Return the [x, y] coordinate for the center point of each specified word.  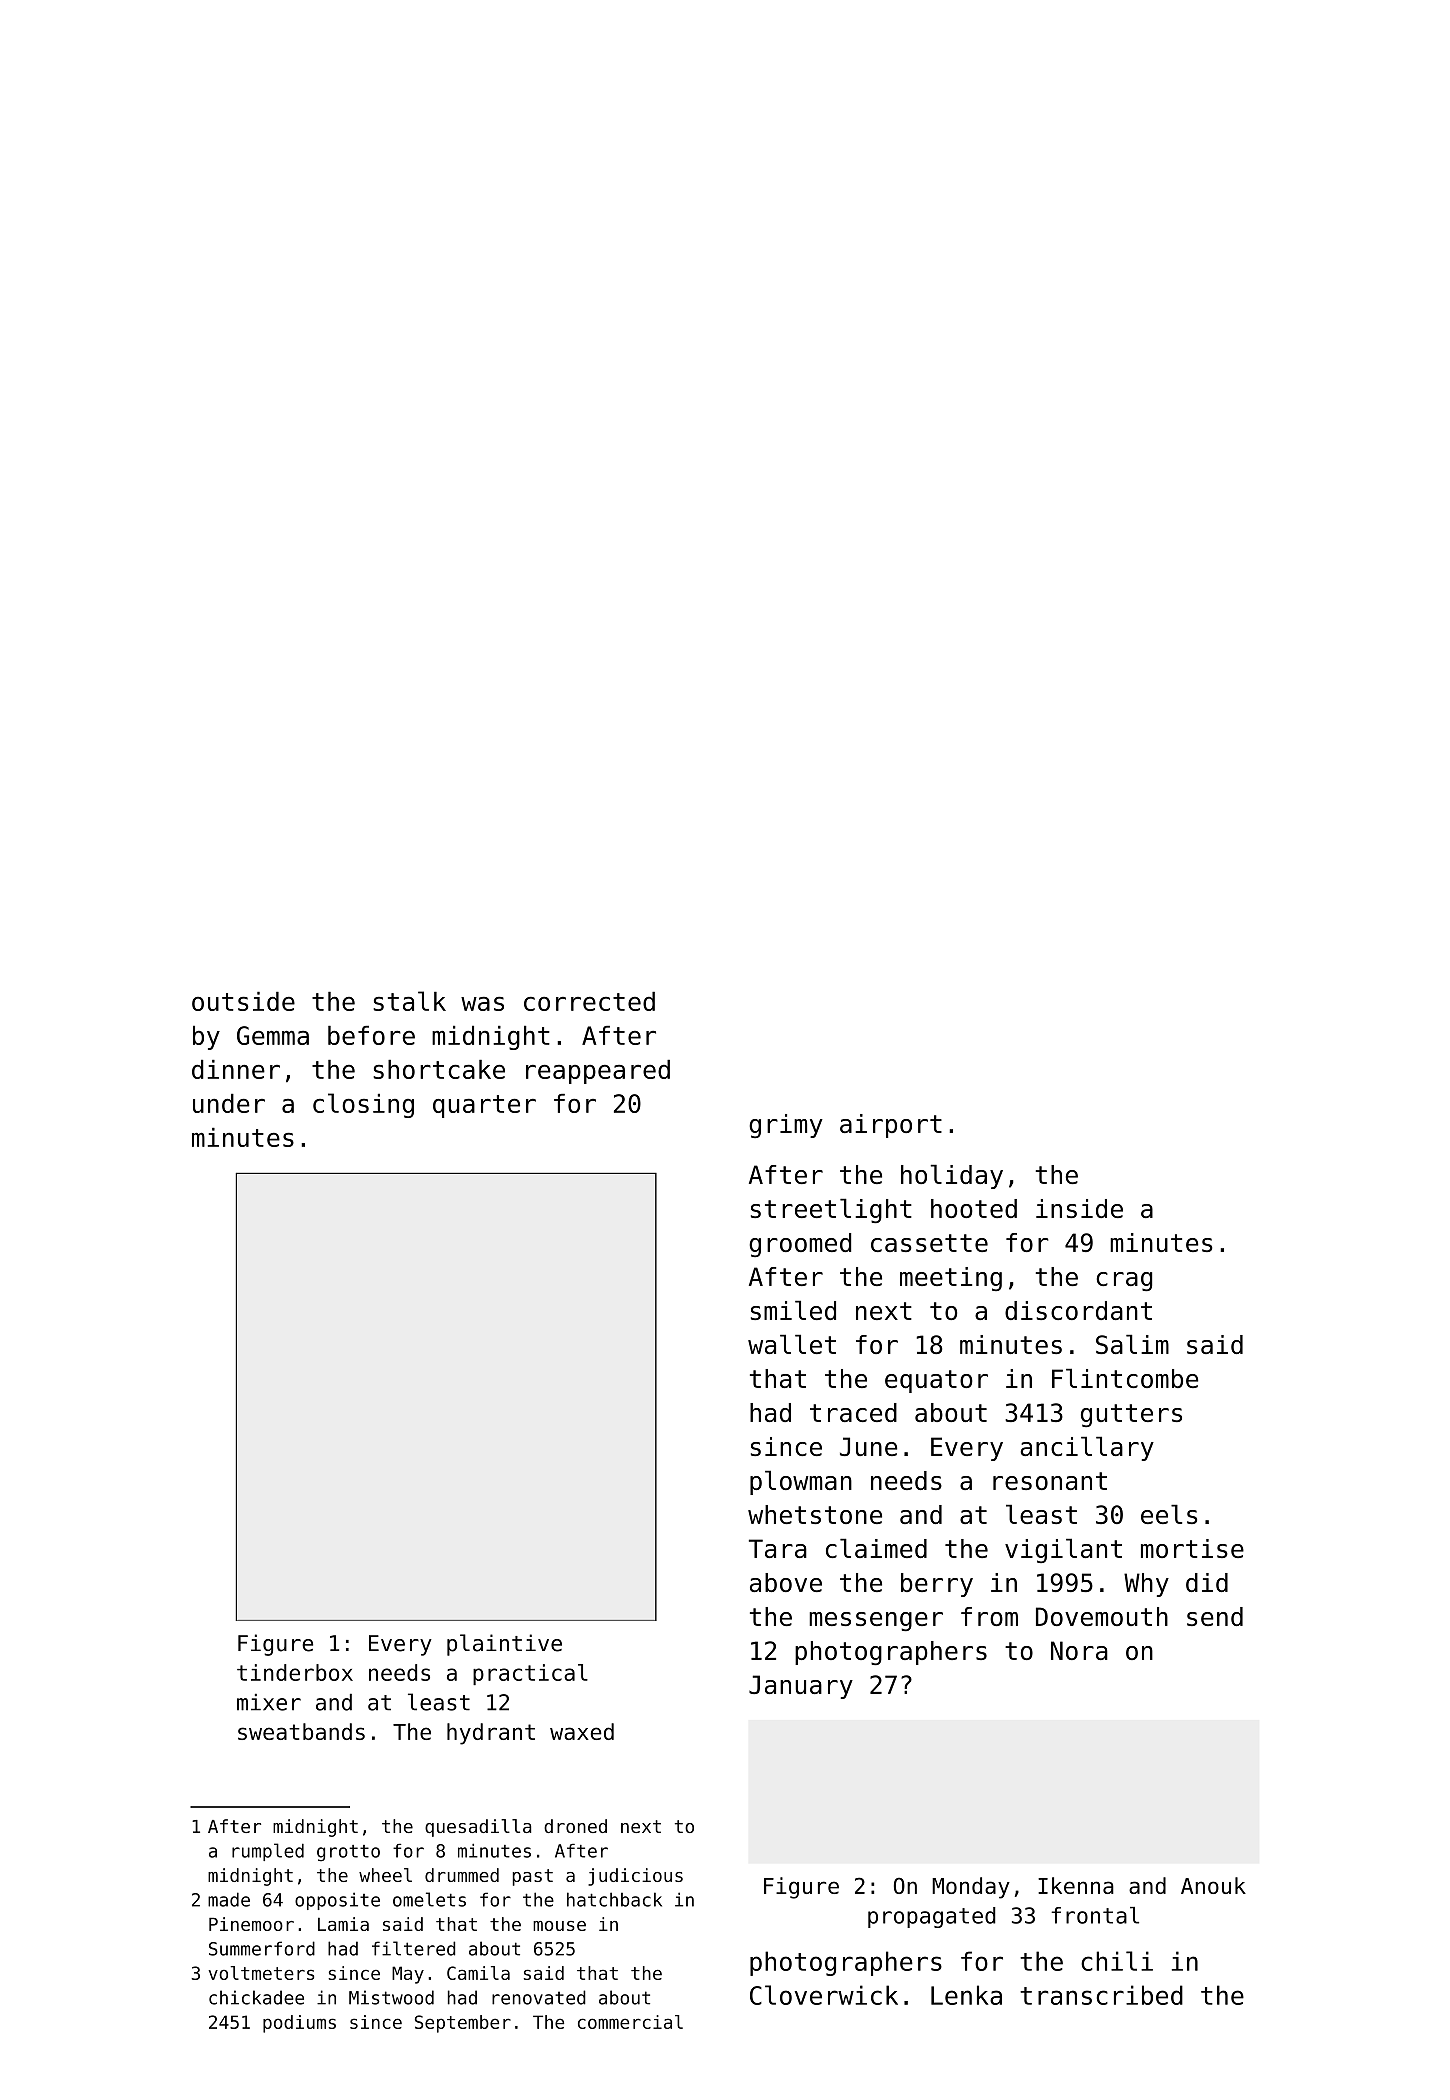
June [868, 1446]
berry [937, 1585]
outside [243, 1001]
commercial [630, 2022]
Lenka [966, 1995]
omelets [429, 1899]
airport [891, 1126]
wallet [792, 1344]
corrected [589, 1001]
